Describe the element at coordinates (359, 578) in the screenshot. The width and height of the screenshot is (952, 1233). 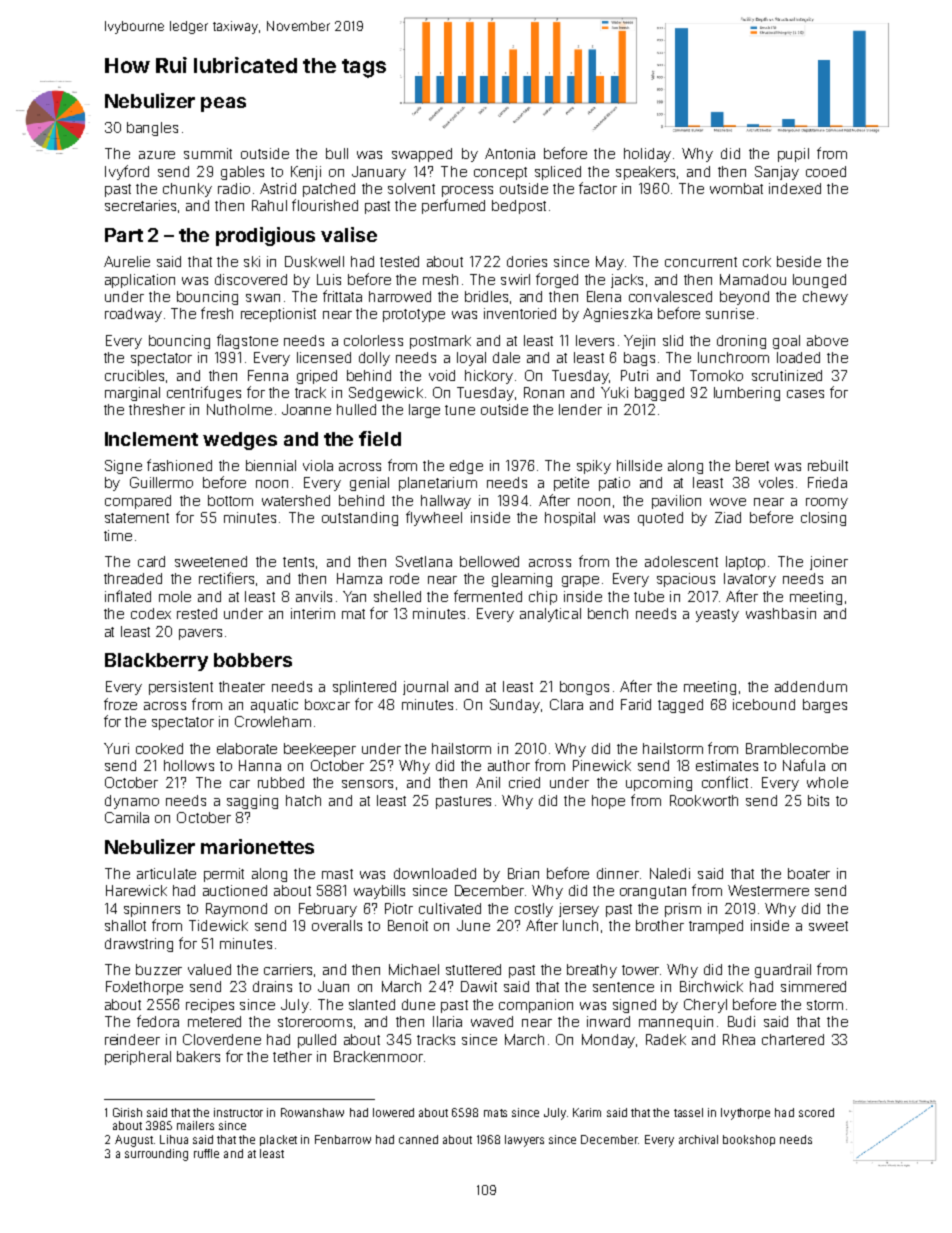
I see `Hamza` at that location.
